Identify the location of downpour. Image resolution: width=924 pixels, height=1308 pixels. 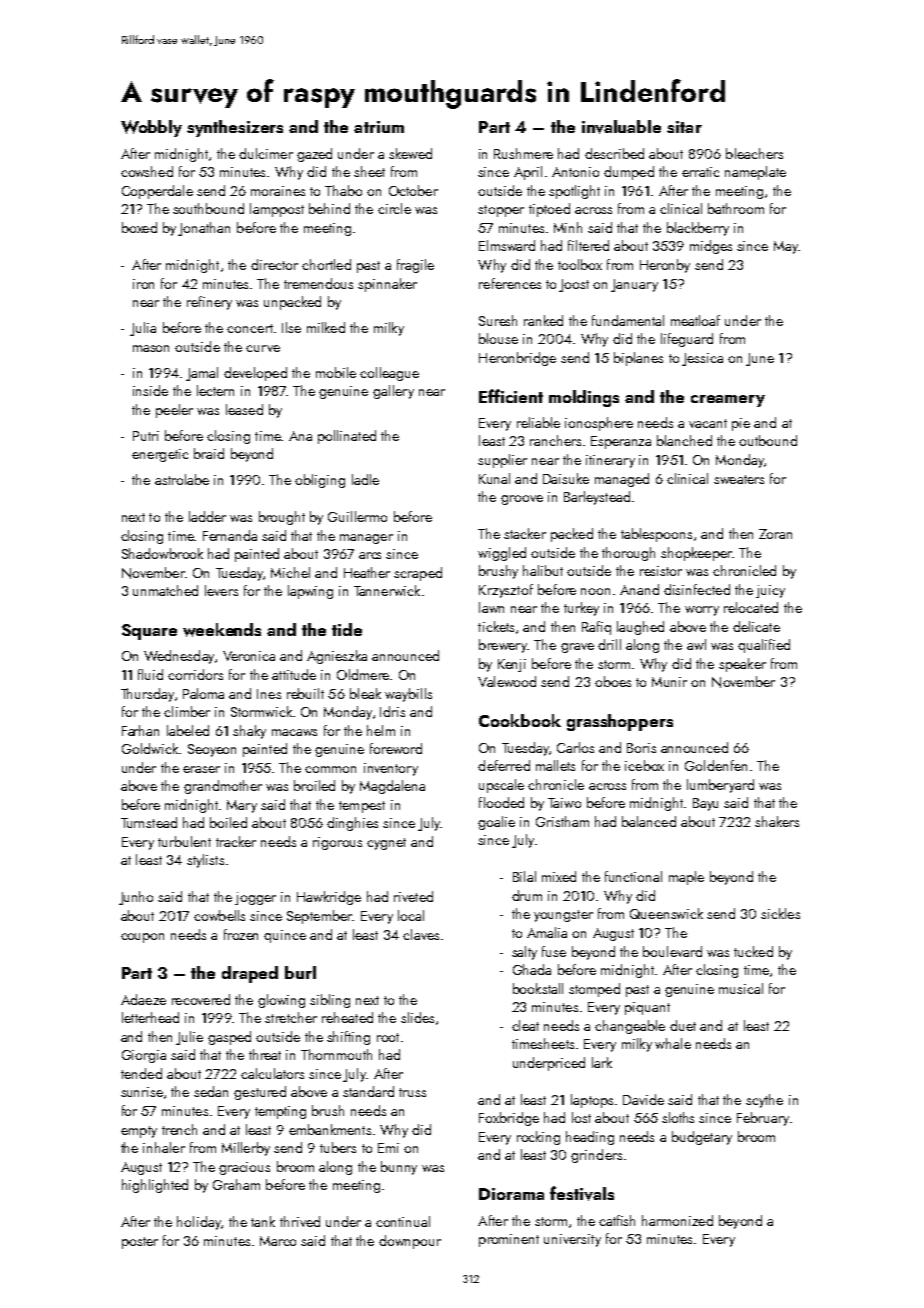
(410, 1242).
